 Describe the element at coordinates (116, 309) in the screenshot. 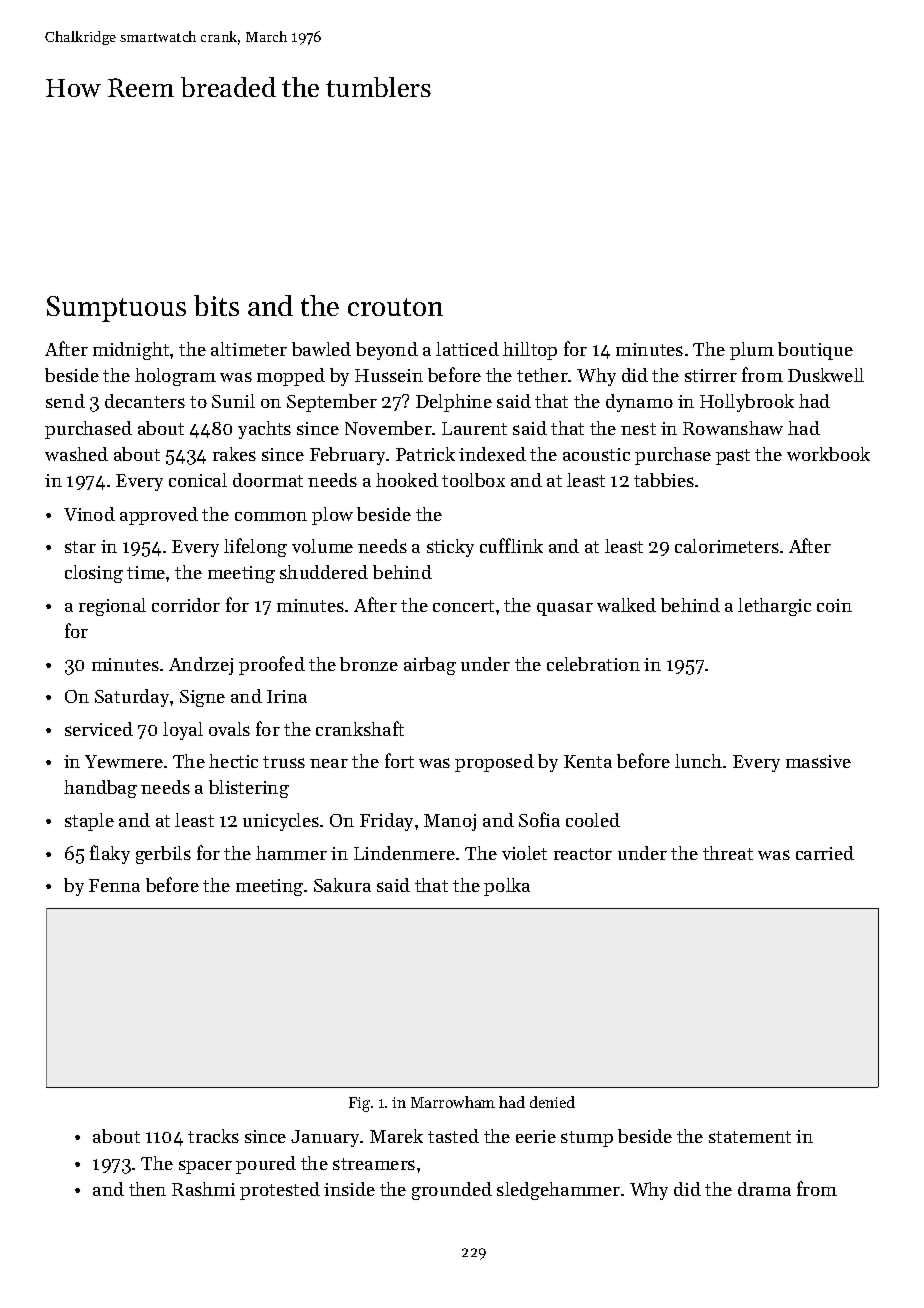

I see `Sumptuous` at that location.
